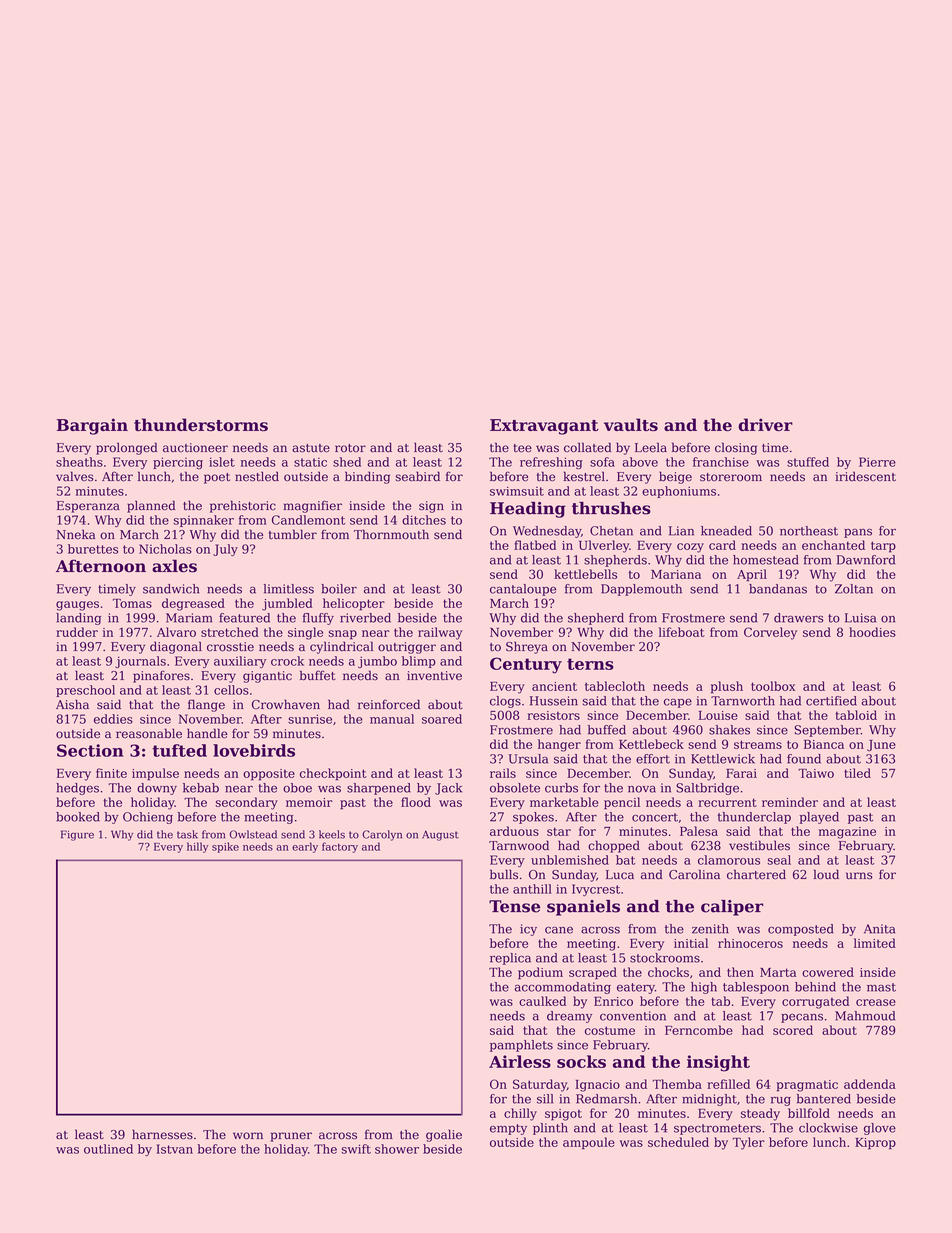  I want to click on Owlstead, so click(253, 834).
